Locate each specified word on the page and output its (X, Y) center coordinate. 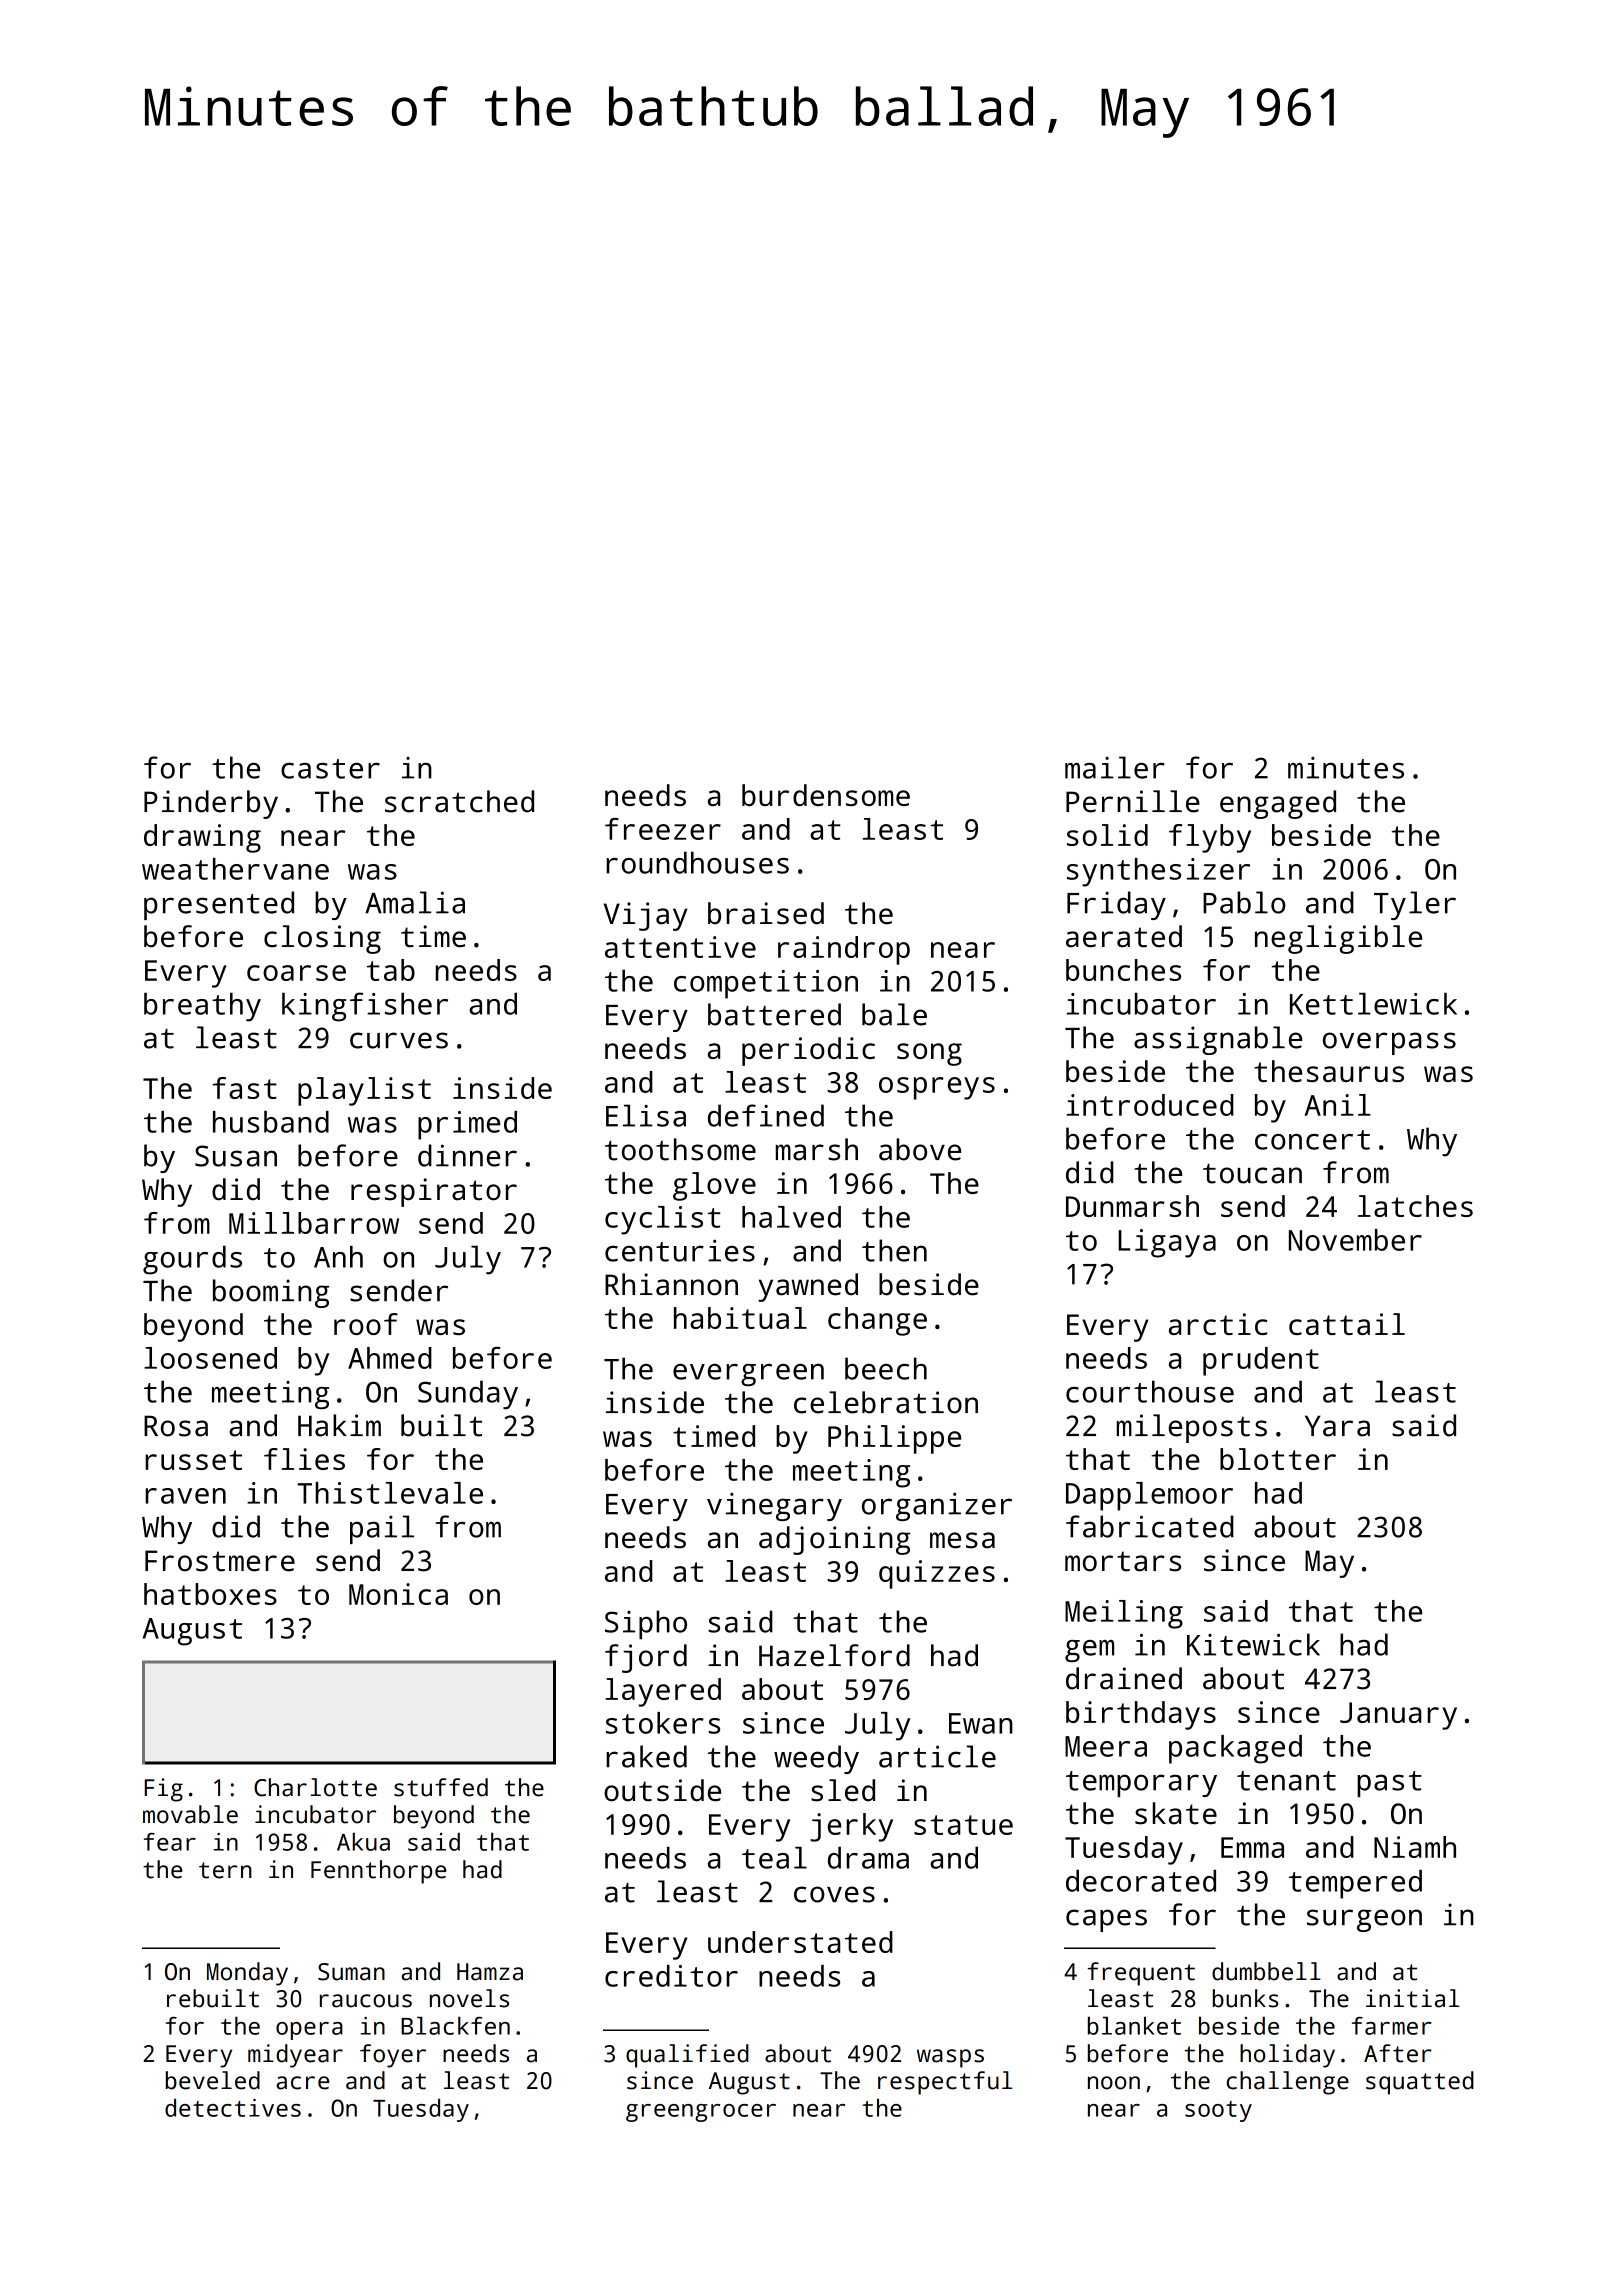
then (894, 1250)
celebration (886, 1402)
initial (1412, 1998)
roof (366, 1324)
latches (1415, 1206)
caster (330, 769)
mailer (1115, 767)
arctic (1218, 1324)
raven (185, 1496)
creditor (671, 1976)
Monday (247, 1974)
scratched (459, 801)
